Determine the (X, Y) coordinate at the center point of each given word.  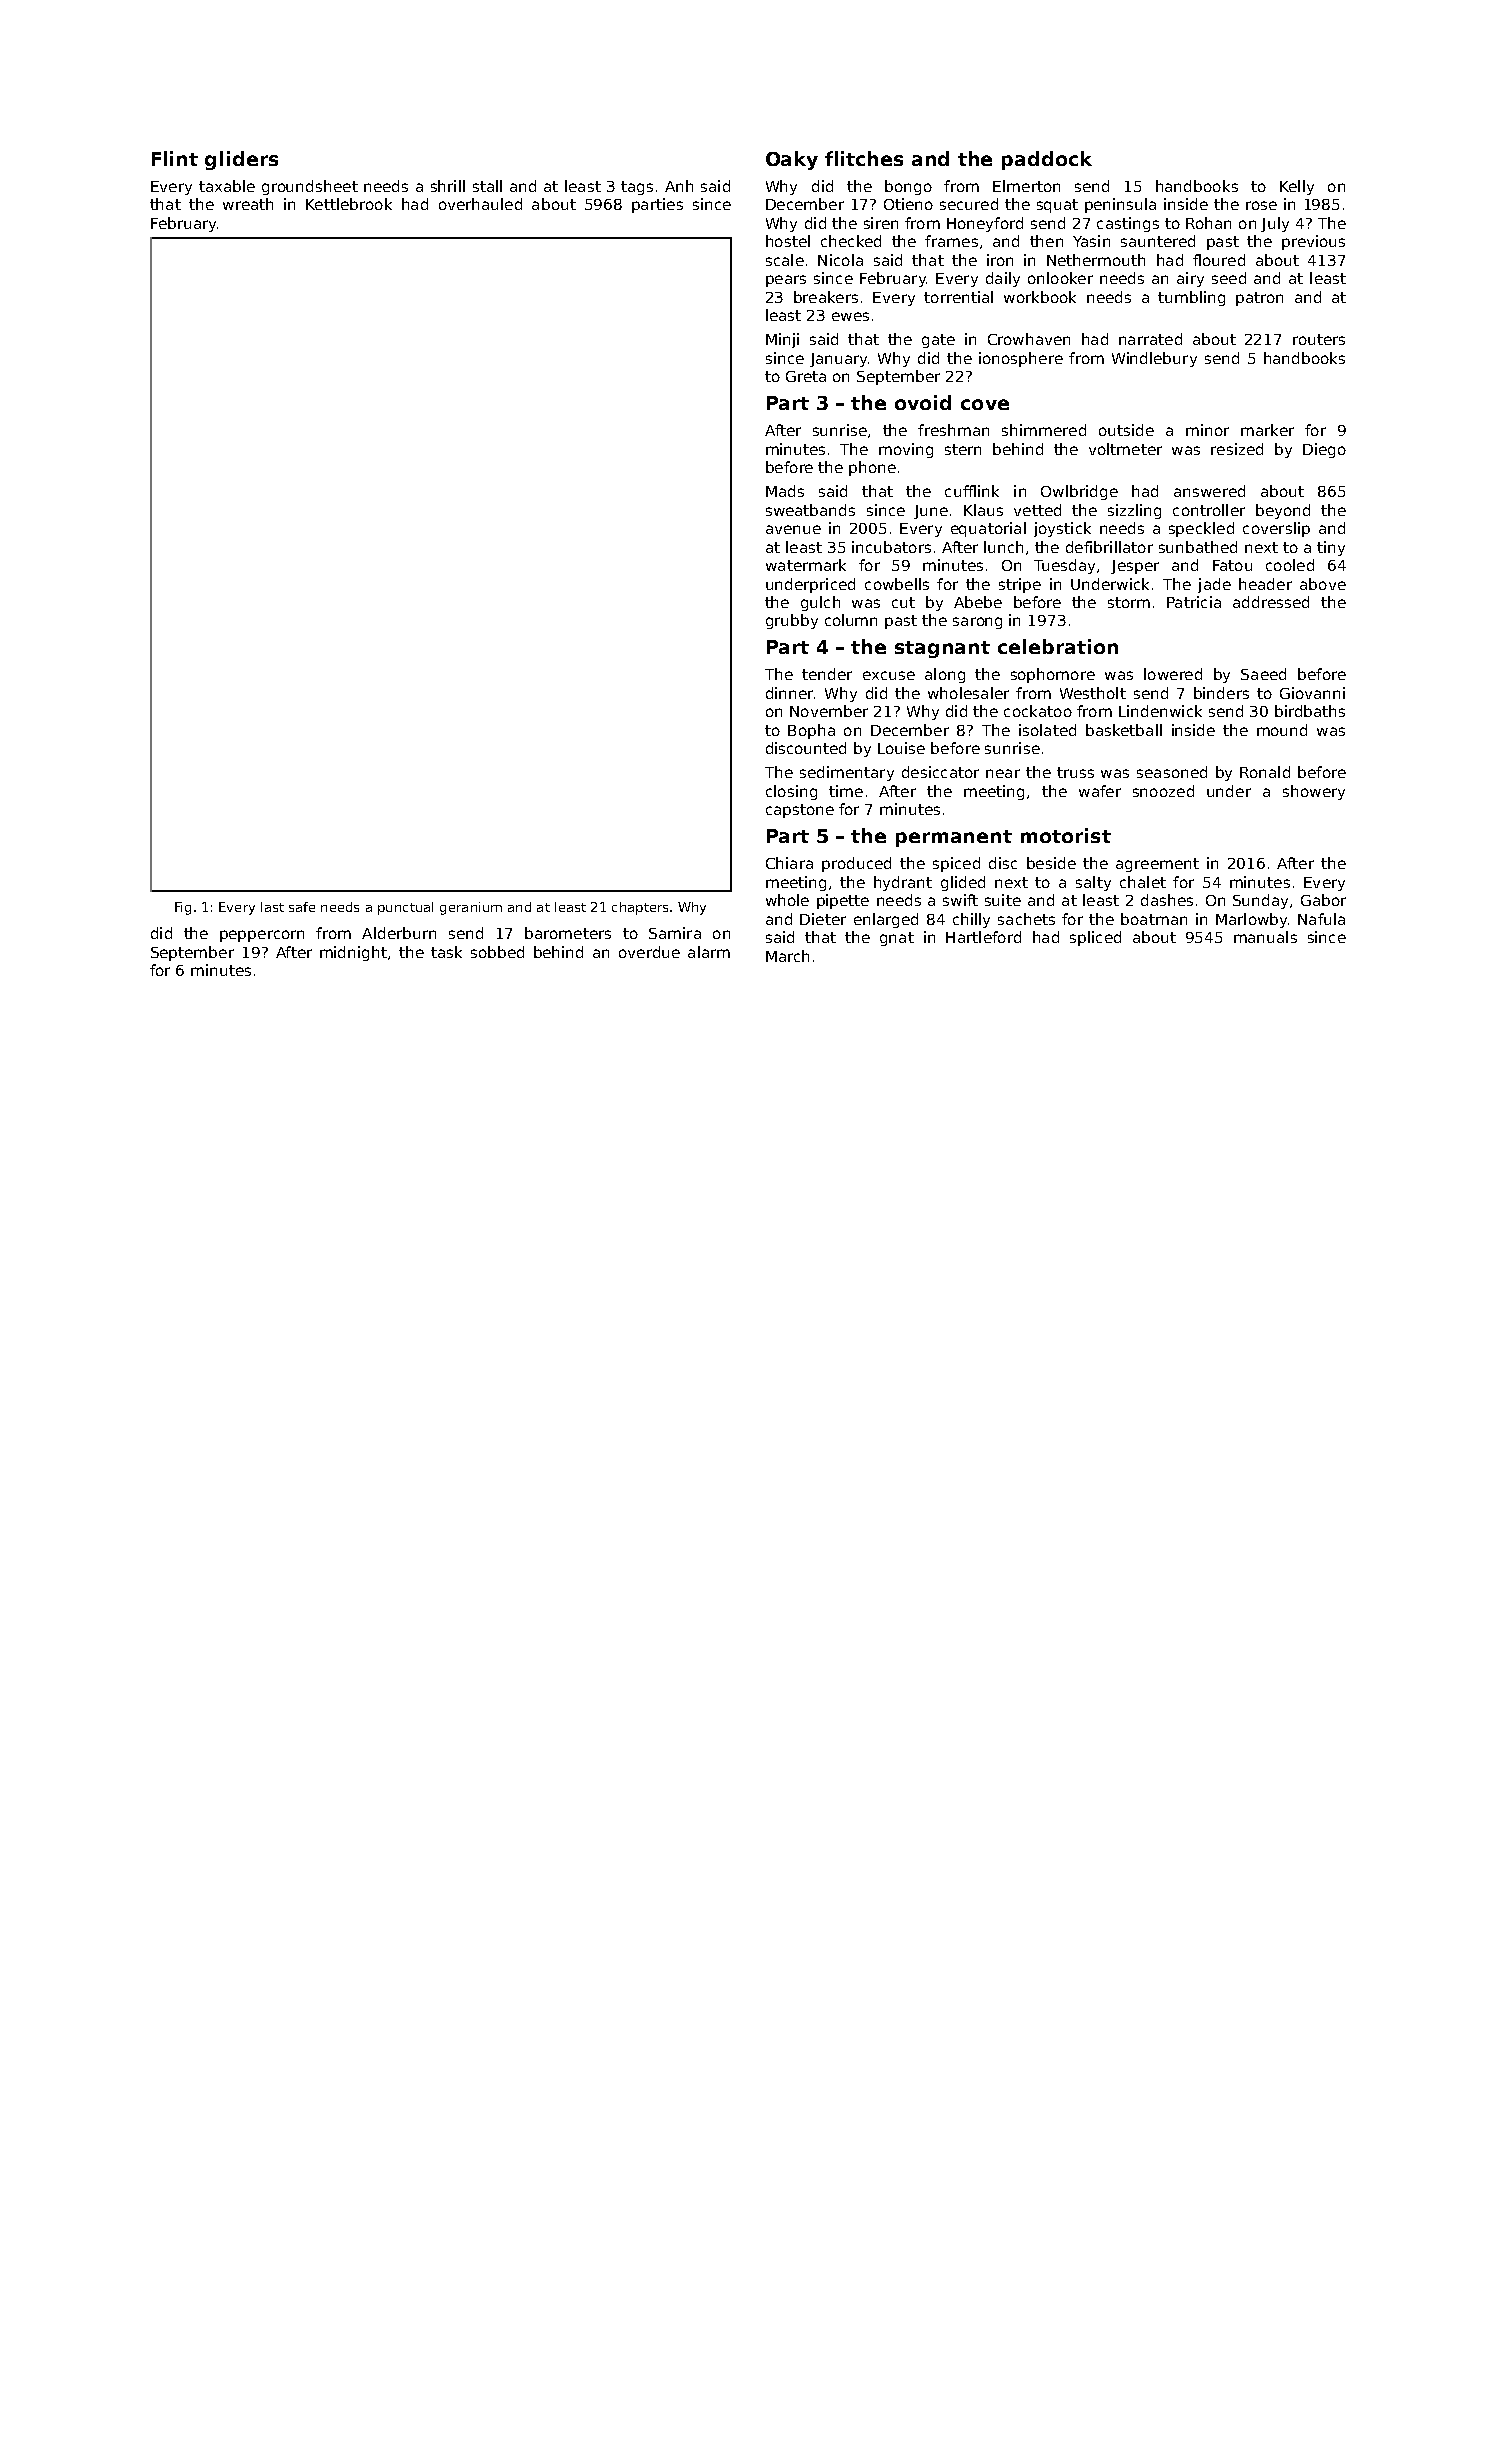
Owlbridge (1079, 492)
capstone (800, 811)
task (446, 952)
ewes (850, 316)
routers (1319, 339)
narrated (1150, 339)
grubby (792, 621)
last (272, 907)
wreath (248, 204)
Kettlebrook (349, 204)
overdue (649, 952)
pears (786, 281)
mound (1282, 730)
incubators (891, 547)
